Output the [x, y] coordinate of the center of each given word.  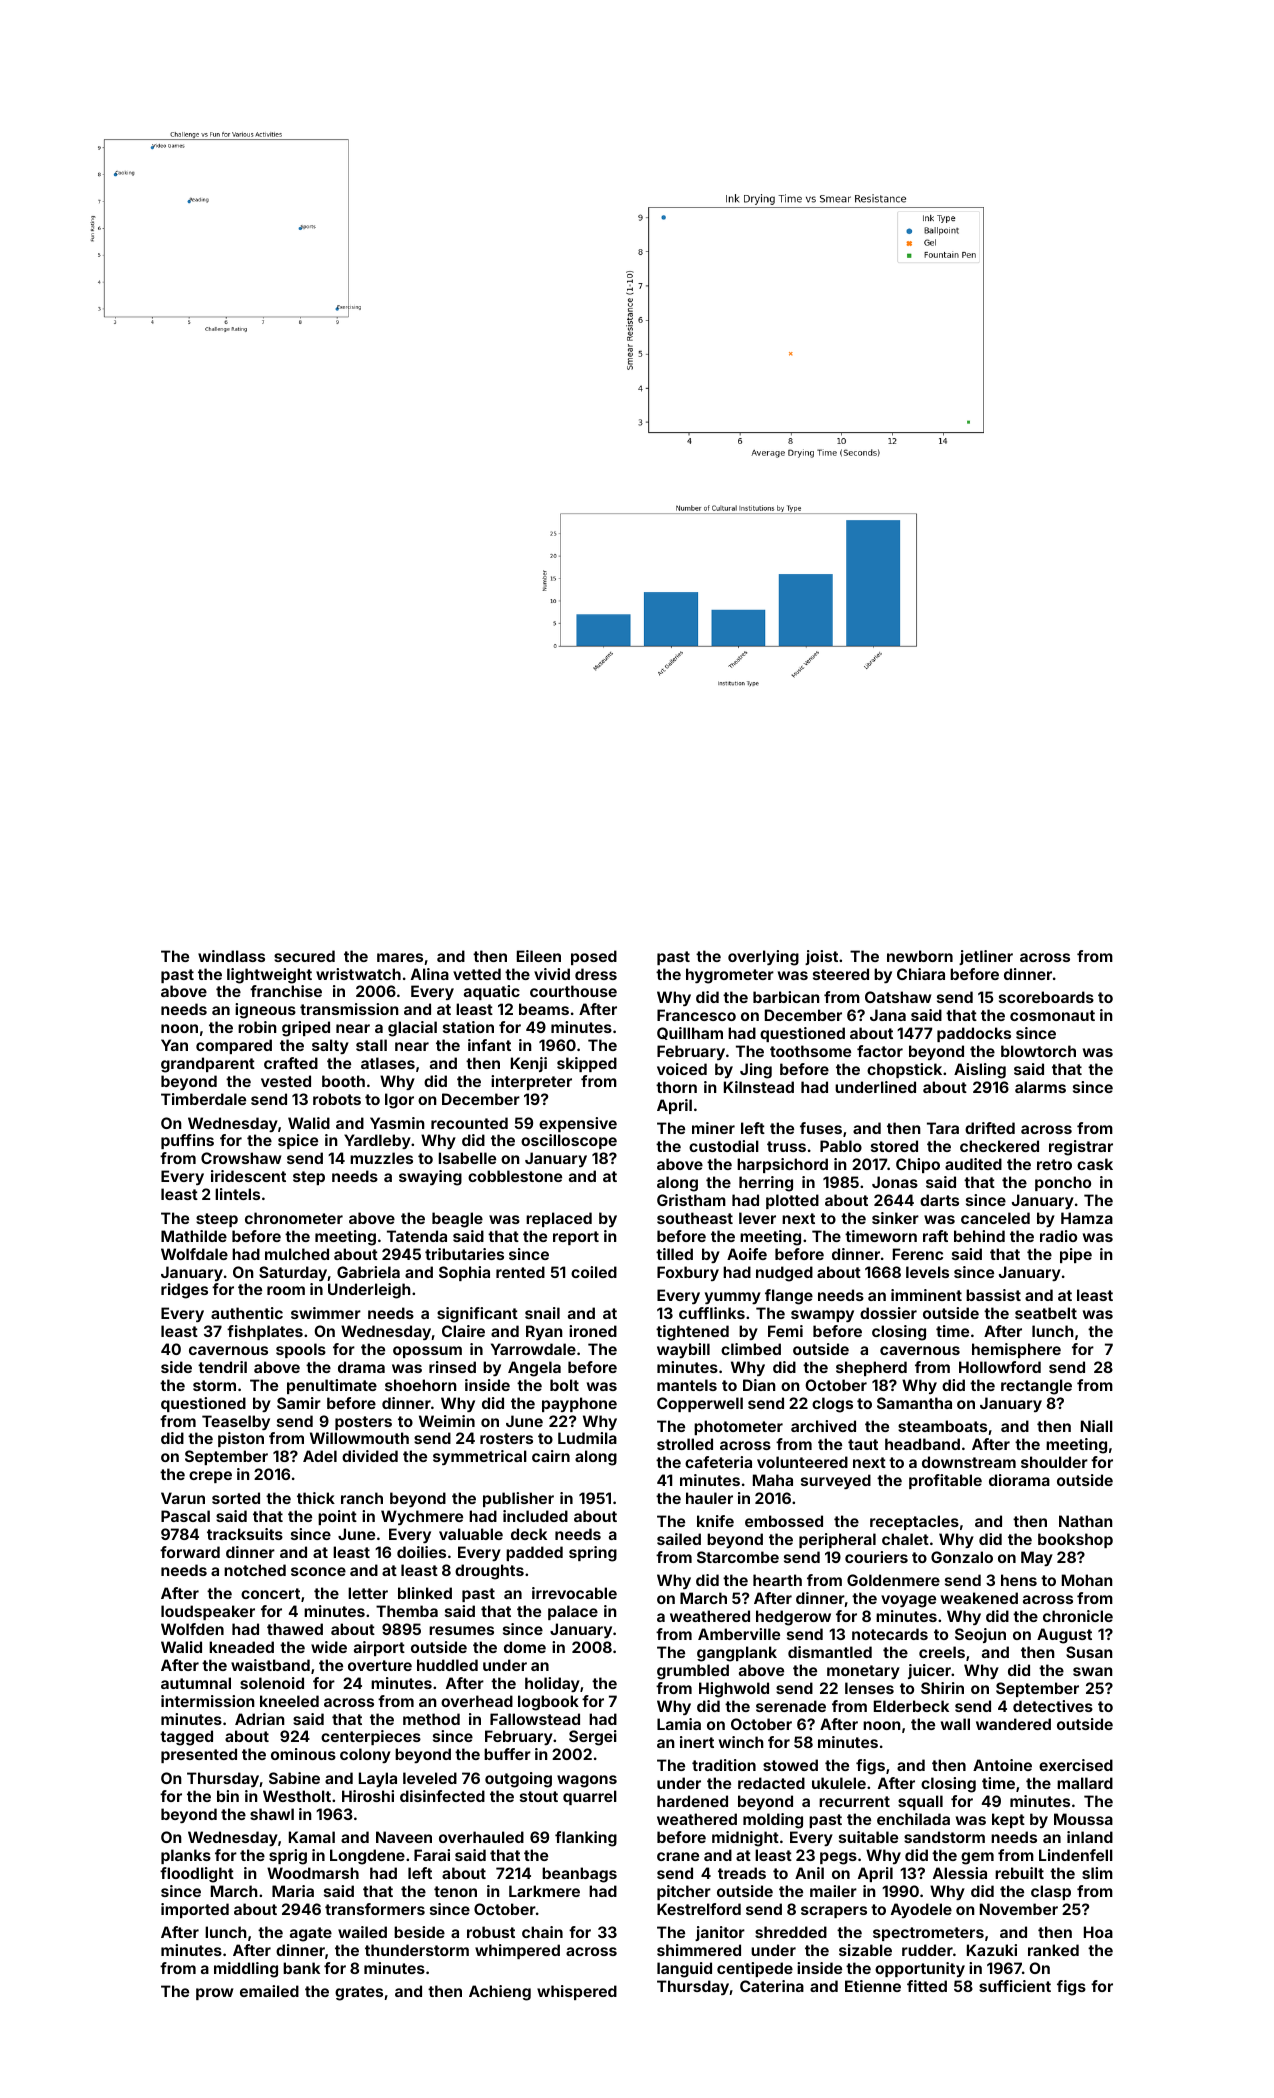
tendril [222, 1367]
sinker [895, 1218]
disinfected [442, 1796]
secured [304, 956]
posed [594, 957]
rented [520, 1272]
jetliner [986, 957]
